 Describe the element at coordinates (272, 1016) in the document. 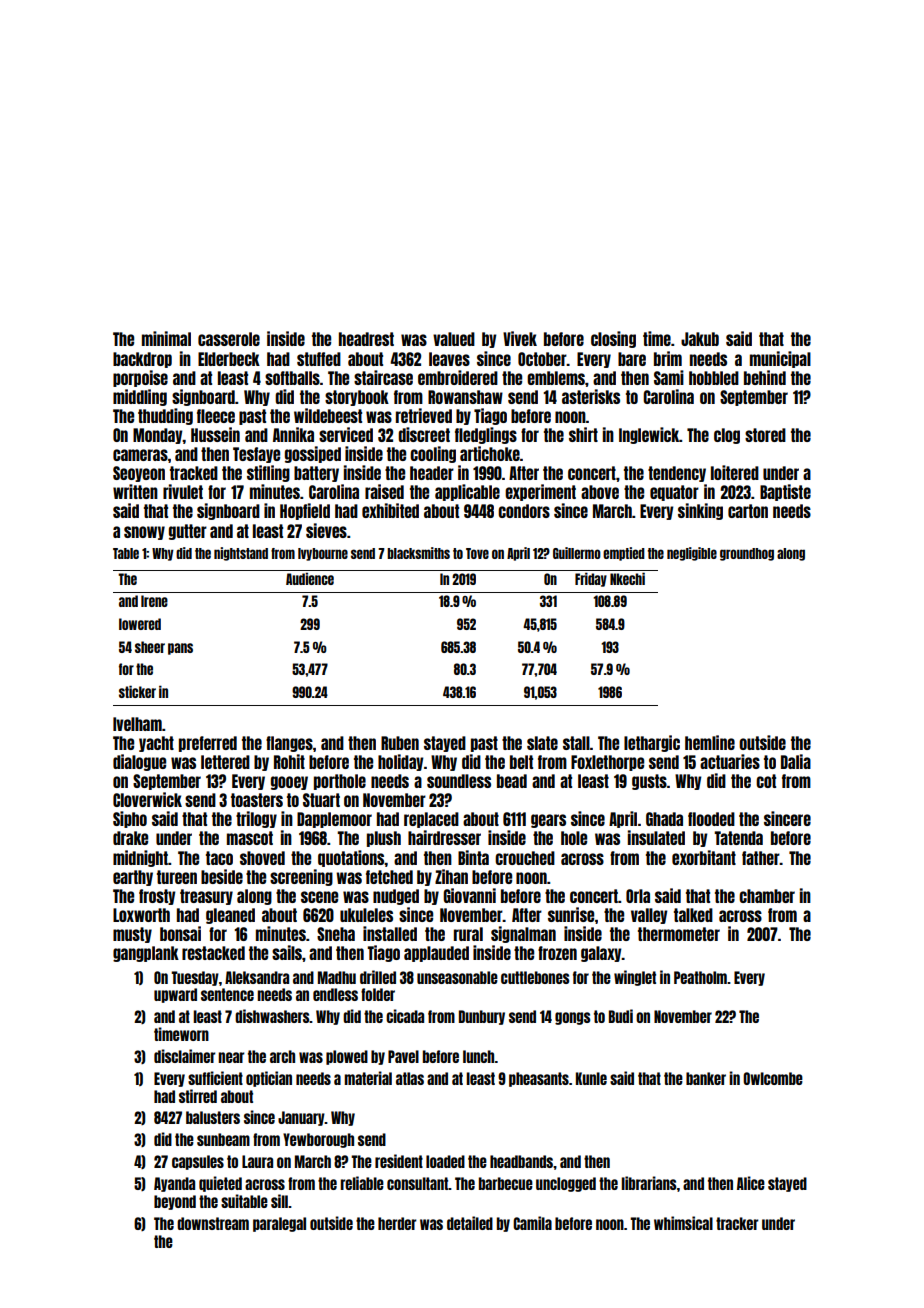

I see `dishwashers` at that location.
